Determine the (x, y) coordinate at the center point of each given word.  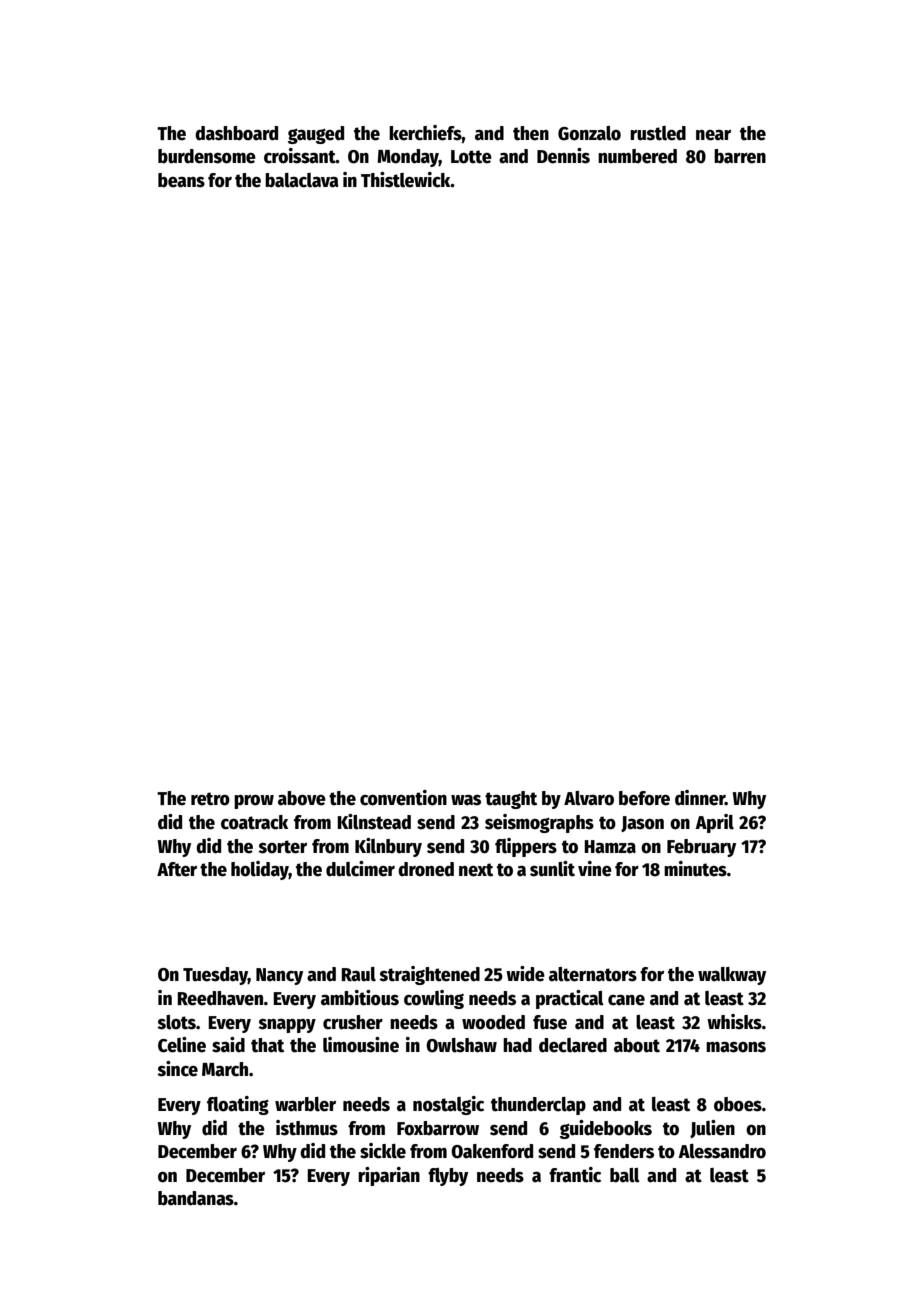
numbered (637, 156)
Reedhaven (220, 998)
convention (403, 798)
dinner (700, 798)
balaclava (302, 180)
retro (210, 799)
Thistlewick (406, 180)
